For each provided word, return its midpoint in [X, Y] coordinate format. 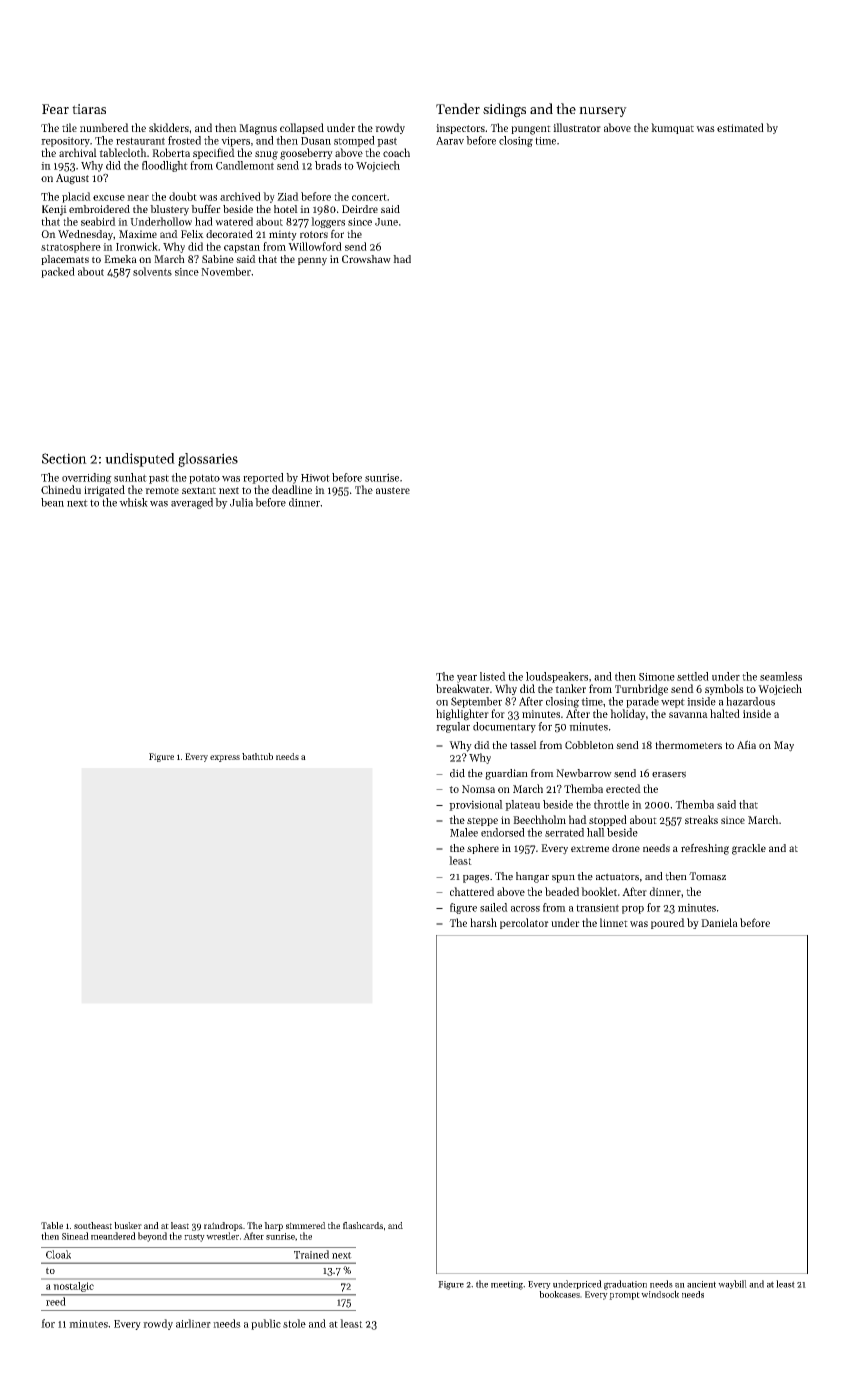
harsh [483, 922]
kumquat [672, 128]
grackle [749, 849]
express [225, 758]
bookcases [559, 1294]
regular [453, 727]
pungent [531, 130]
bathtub [257, 756]
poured [668, 923]
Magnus [258, 129]
